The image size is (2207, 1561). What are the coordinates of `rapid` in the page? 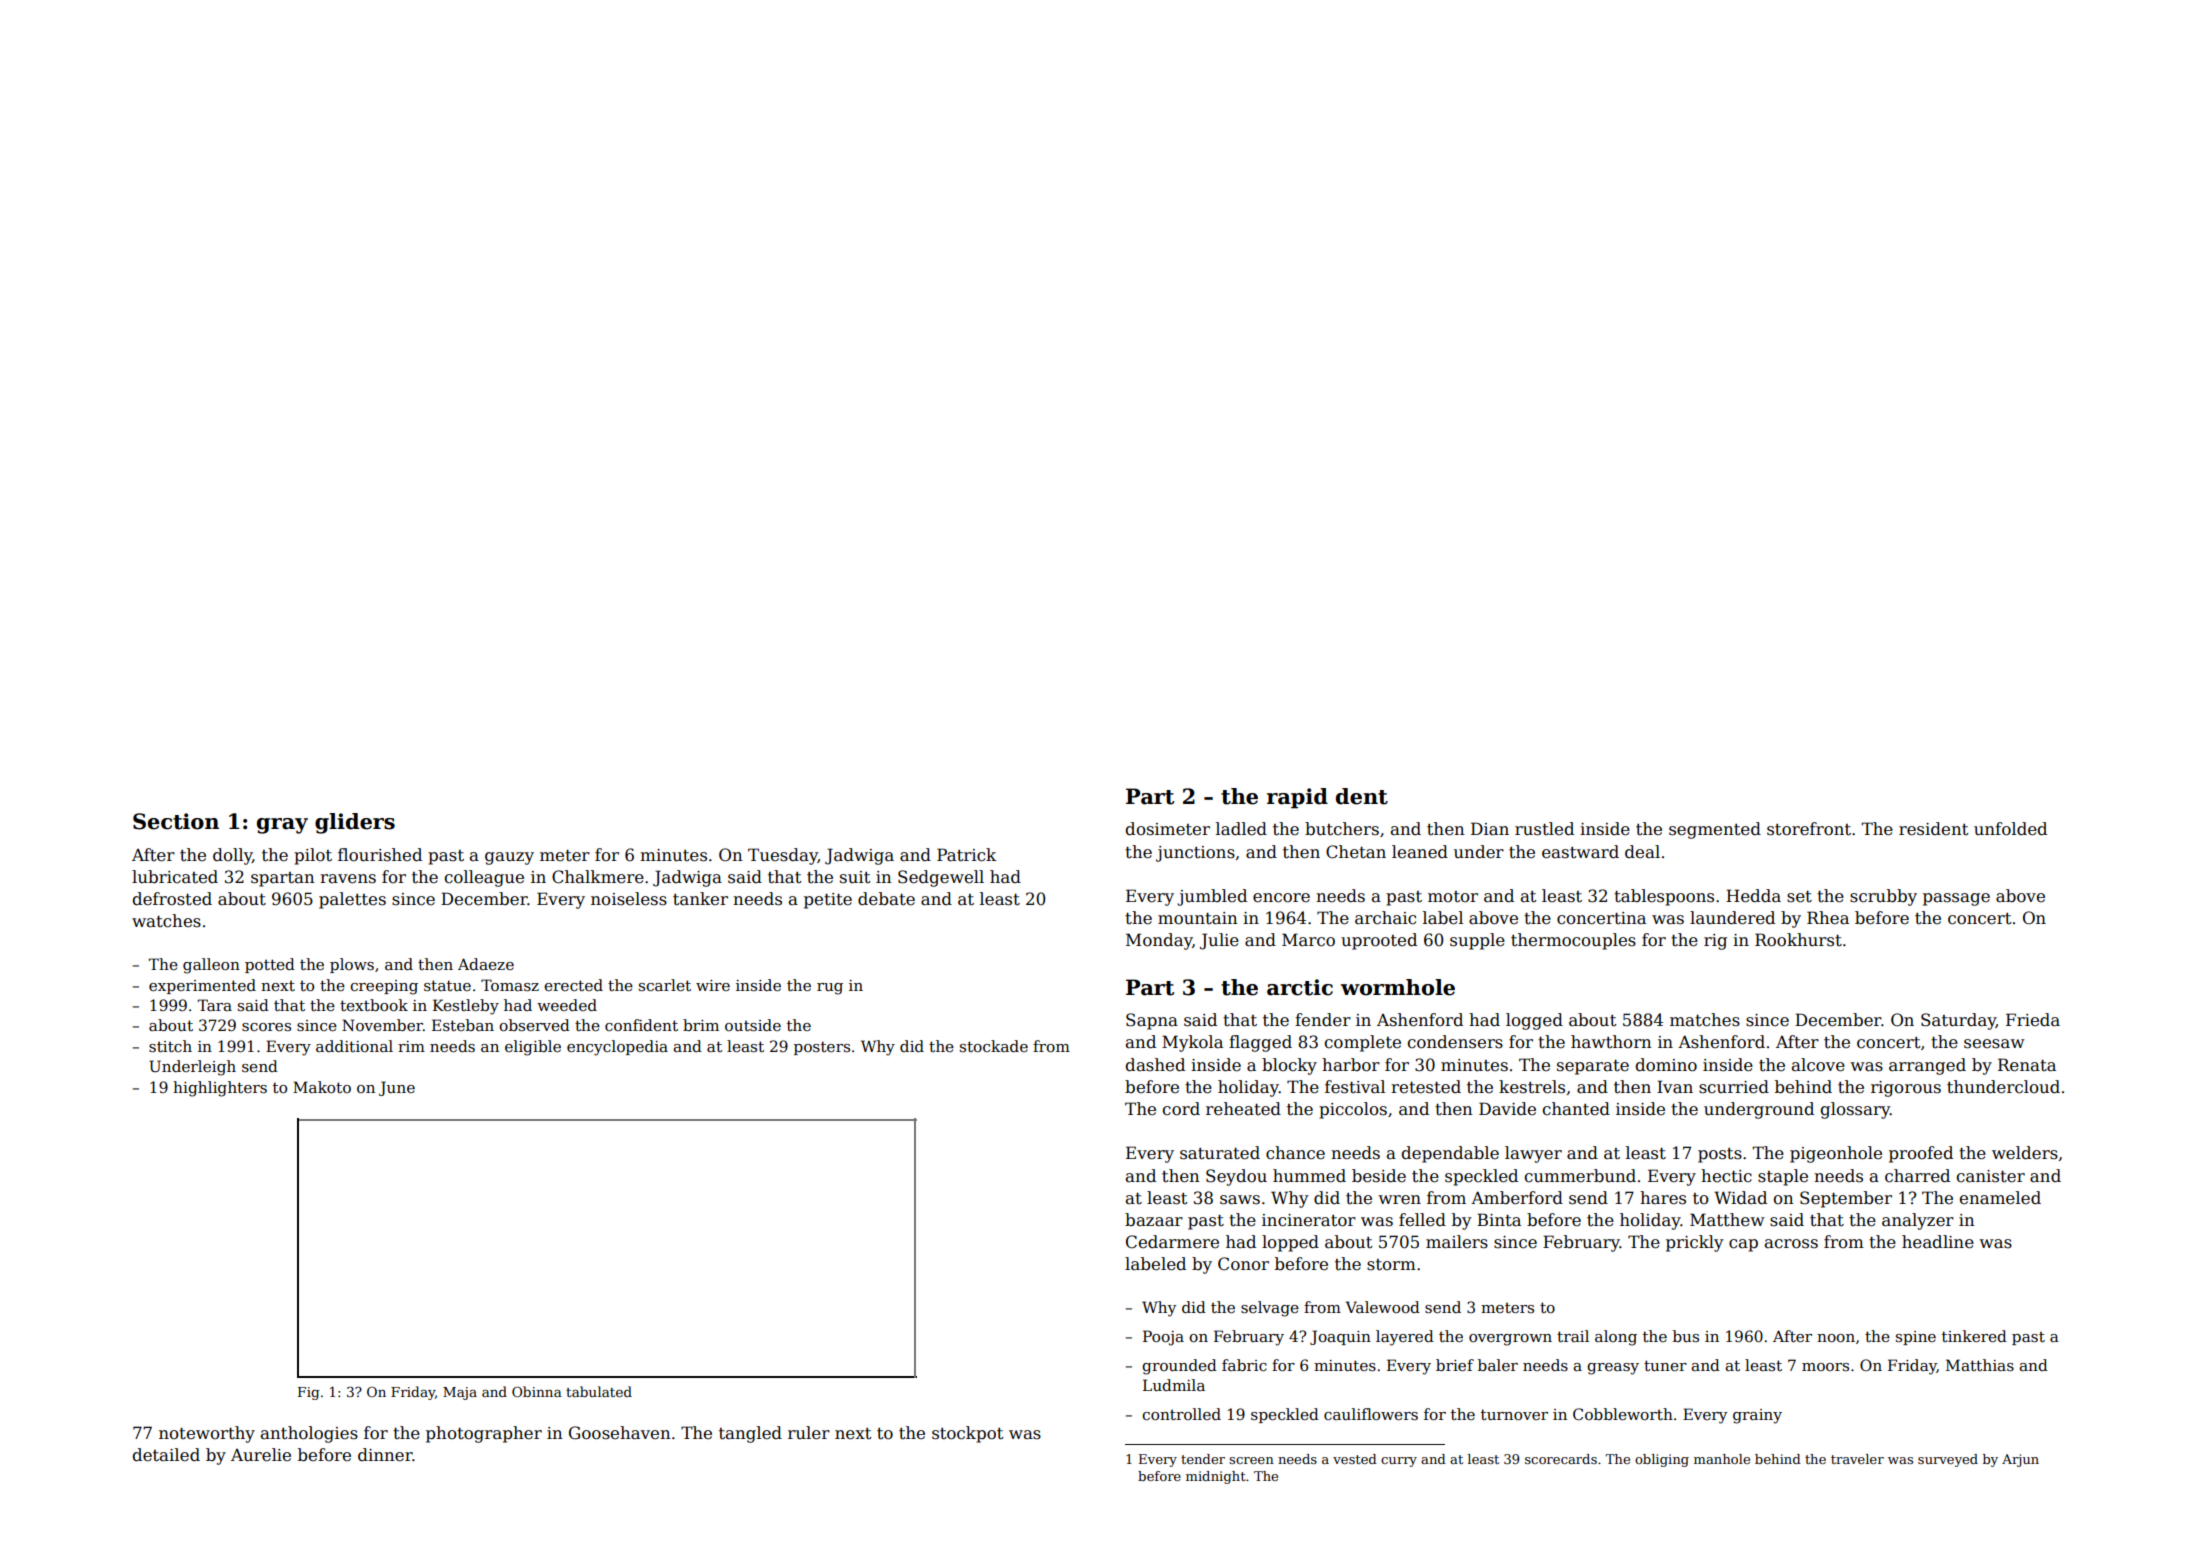 It's located at (1297, 798).
